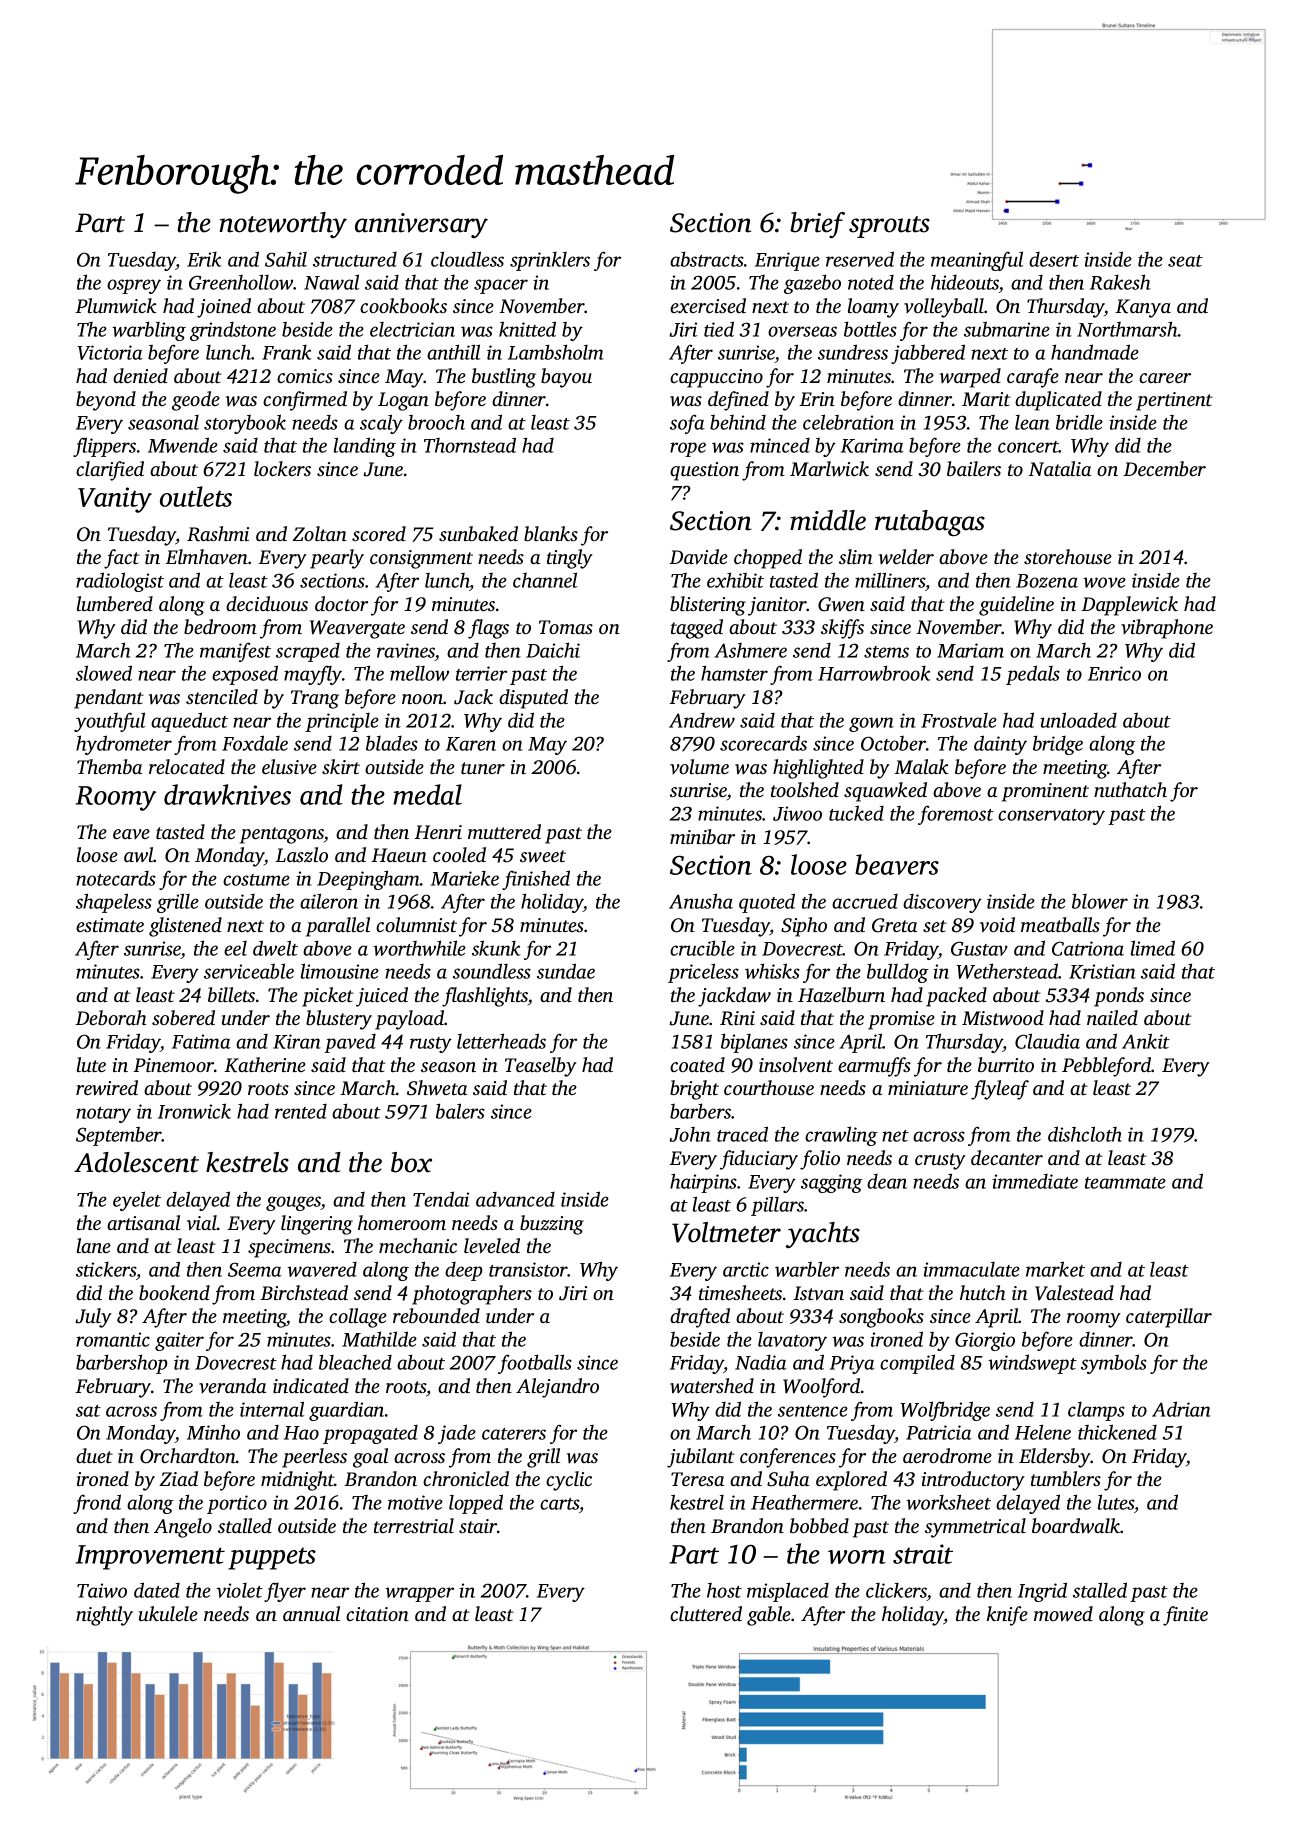 The width and height of the screenshot is (1292, 1828). I want to click on payload, so click(409, 1020).
